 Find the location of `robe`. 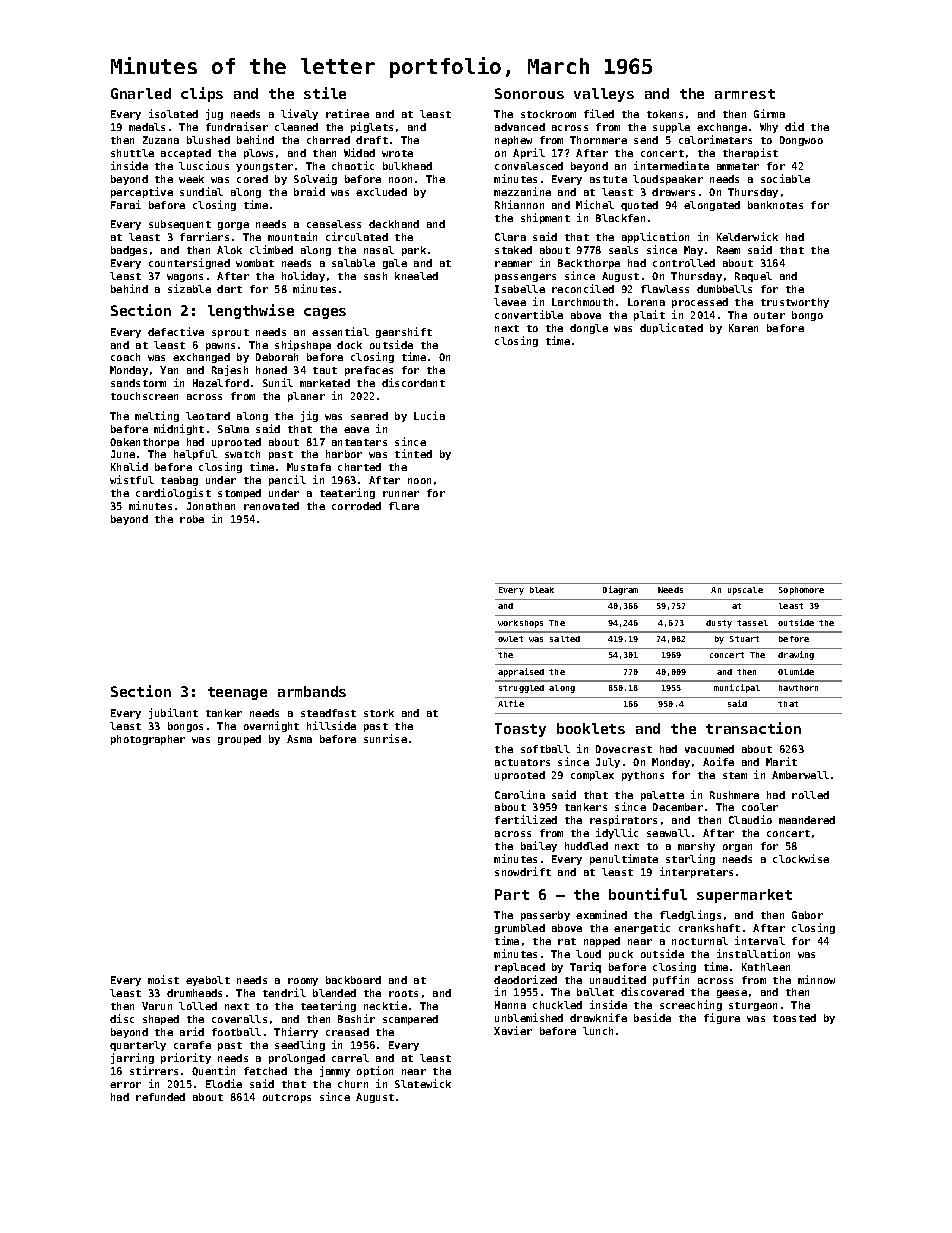

robe is located at coordinates (192, 519).
